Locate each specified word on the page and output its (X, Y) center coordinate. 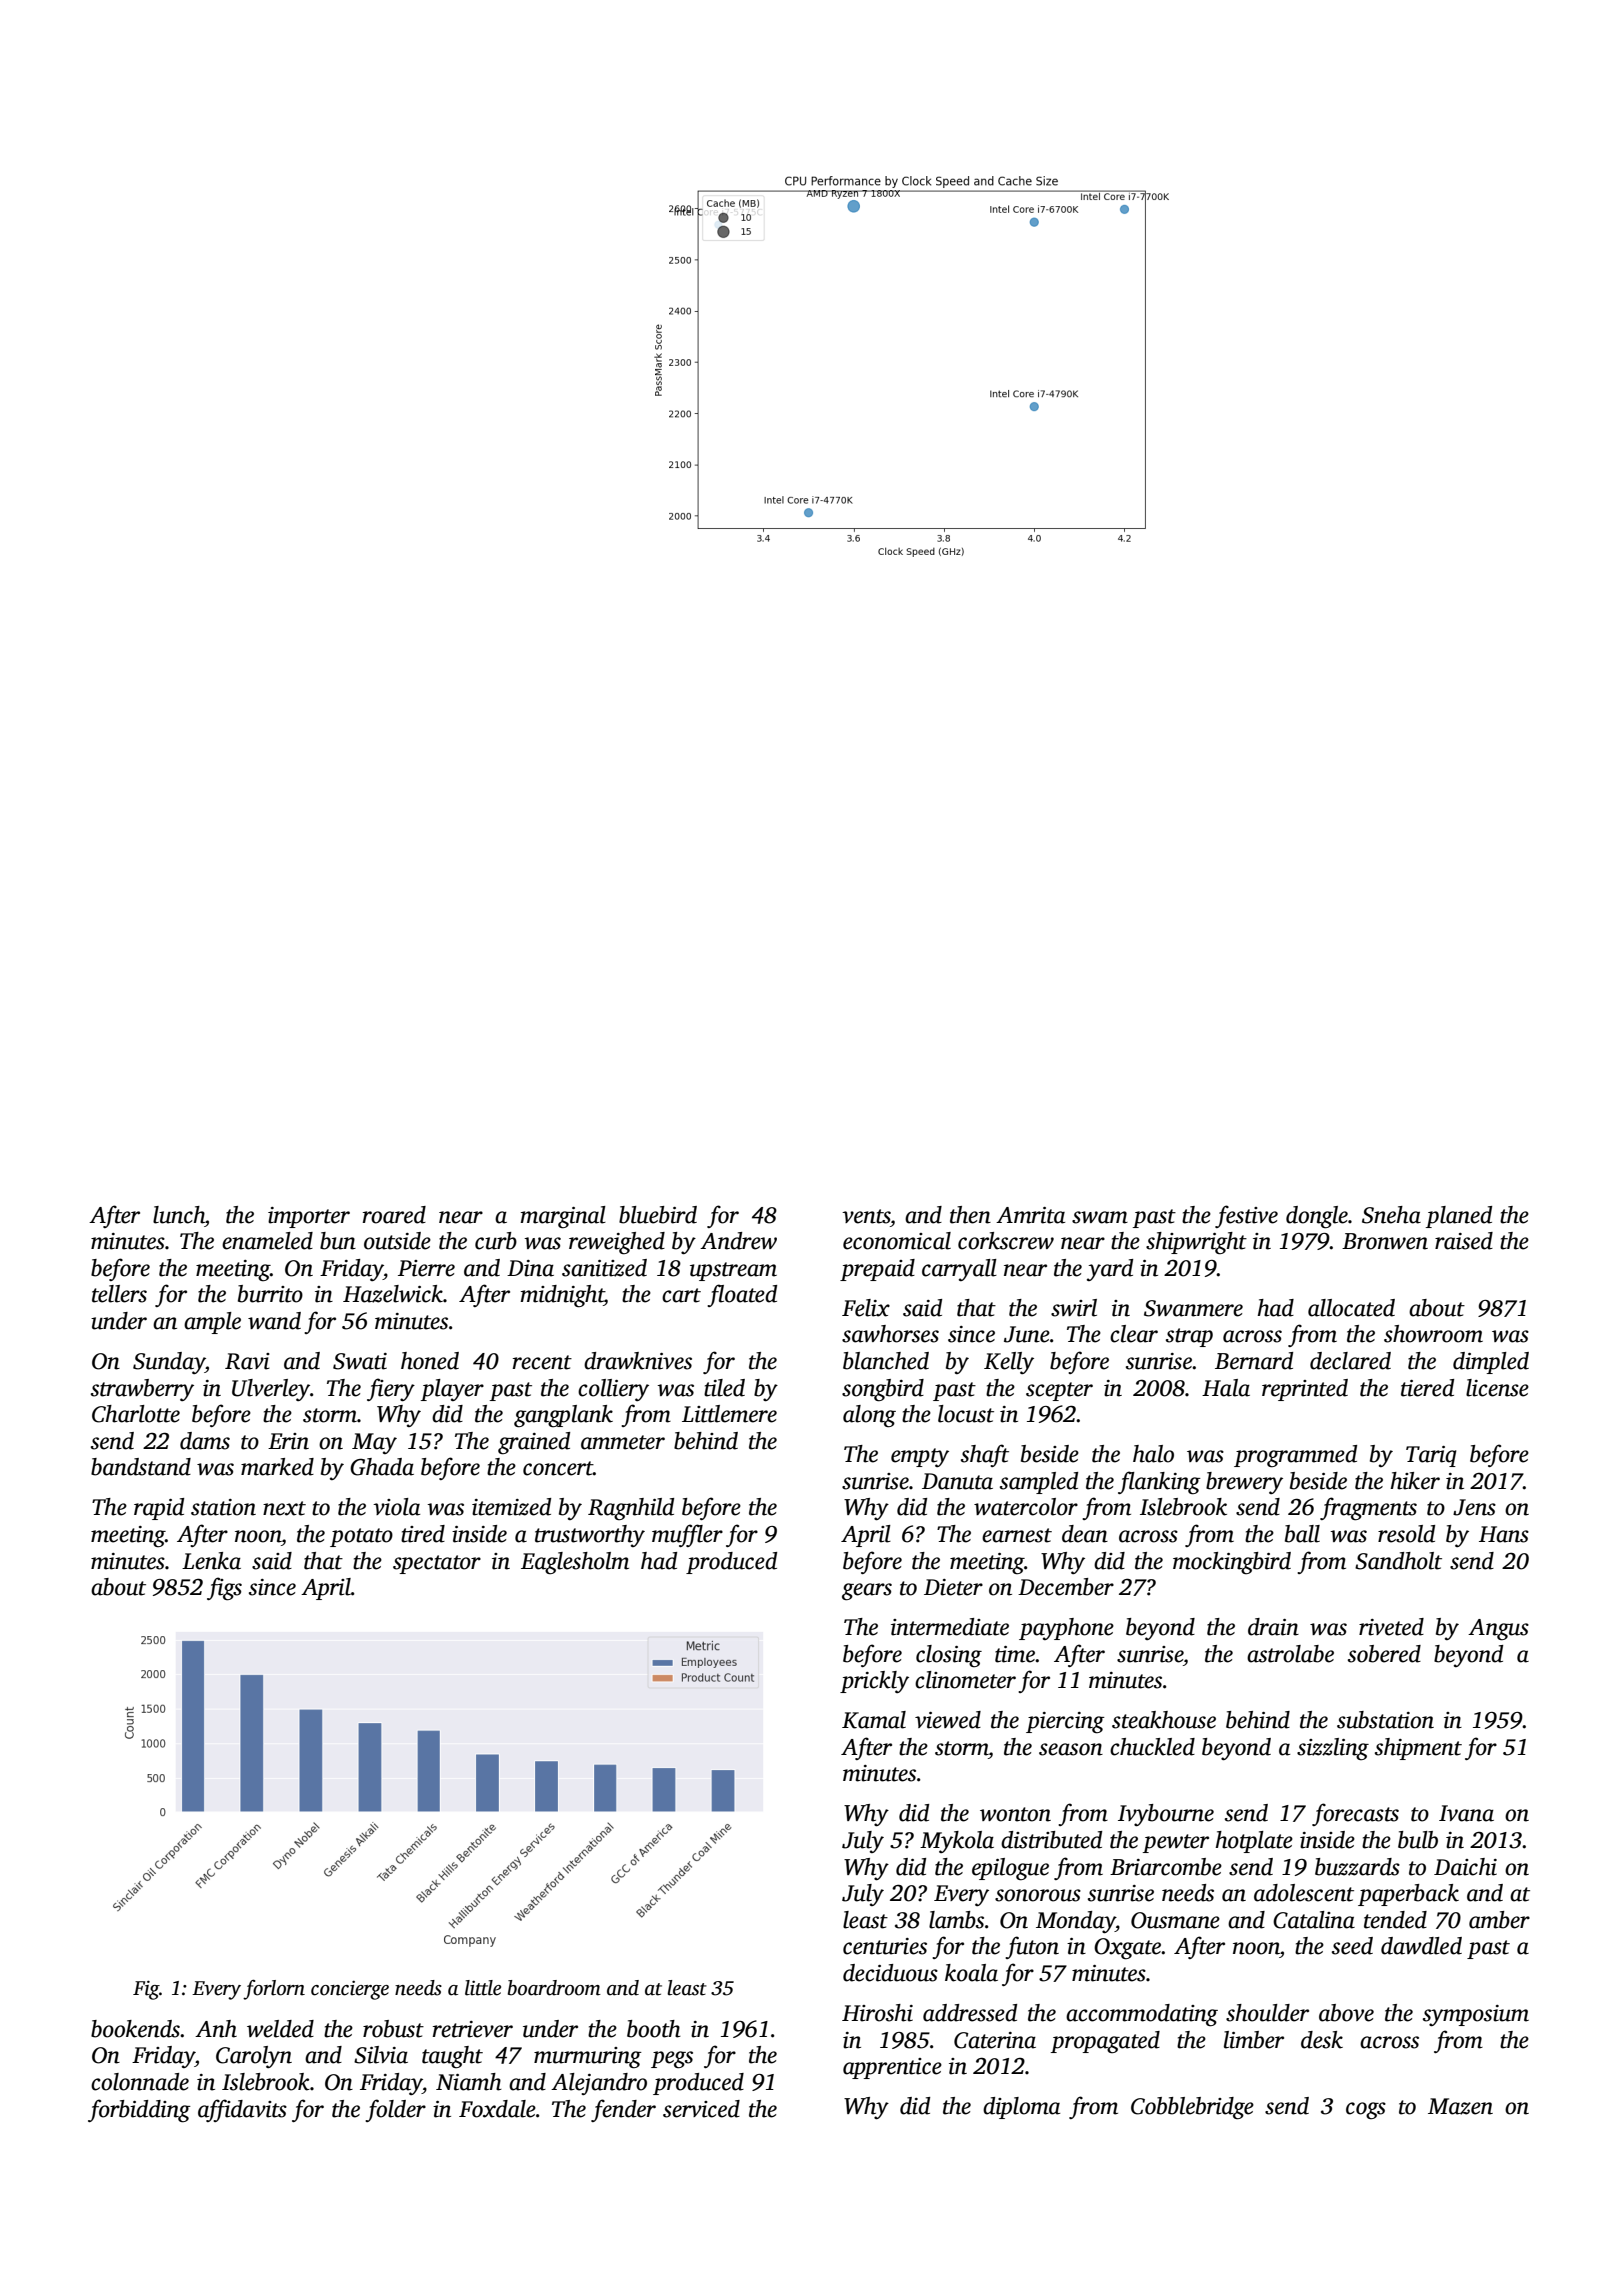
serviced (701, 2109)
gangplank (563, 1416)
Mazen (1460, 2106)
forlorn (274, 1989)
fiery (391, 1389)
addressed (970, 2013)
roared (394, 1215)
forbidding (139, 2111)
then (970, 1215)
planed (1459, 1217)
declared (1350, 1361)
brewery (1244, 1483)
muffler (687, 1535)
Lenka (211, 1561)
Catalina (1314, 1920)
